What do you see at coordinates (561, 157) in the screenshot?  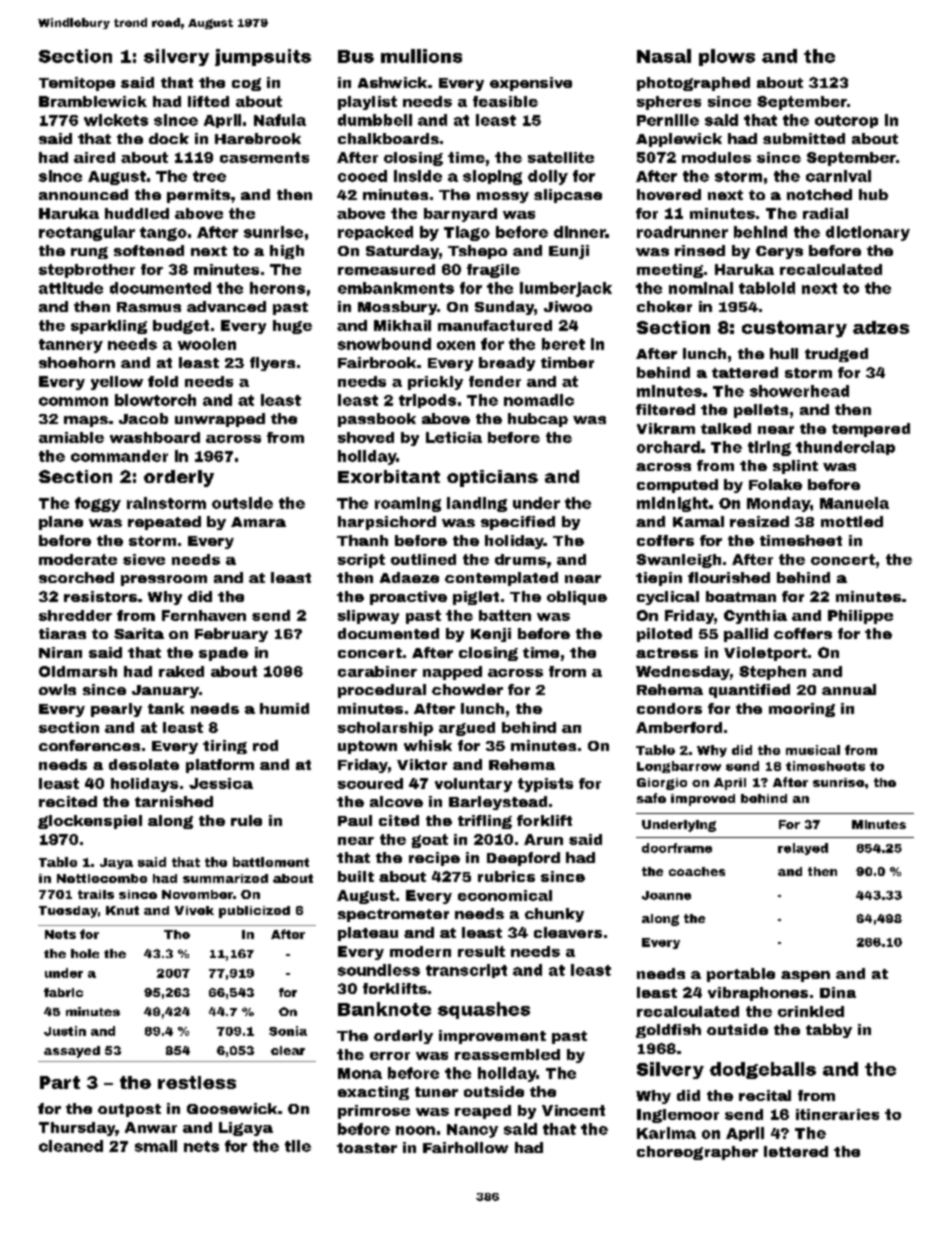 I see `satellite` at bounding box center [561, 157].
